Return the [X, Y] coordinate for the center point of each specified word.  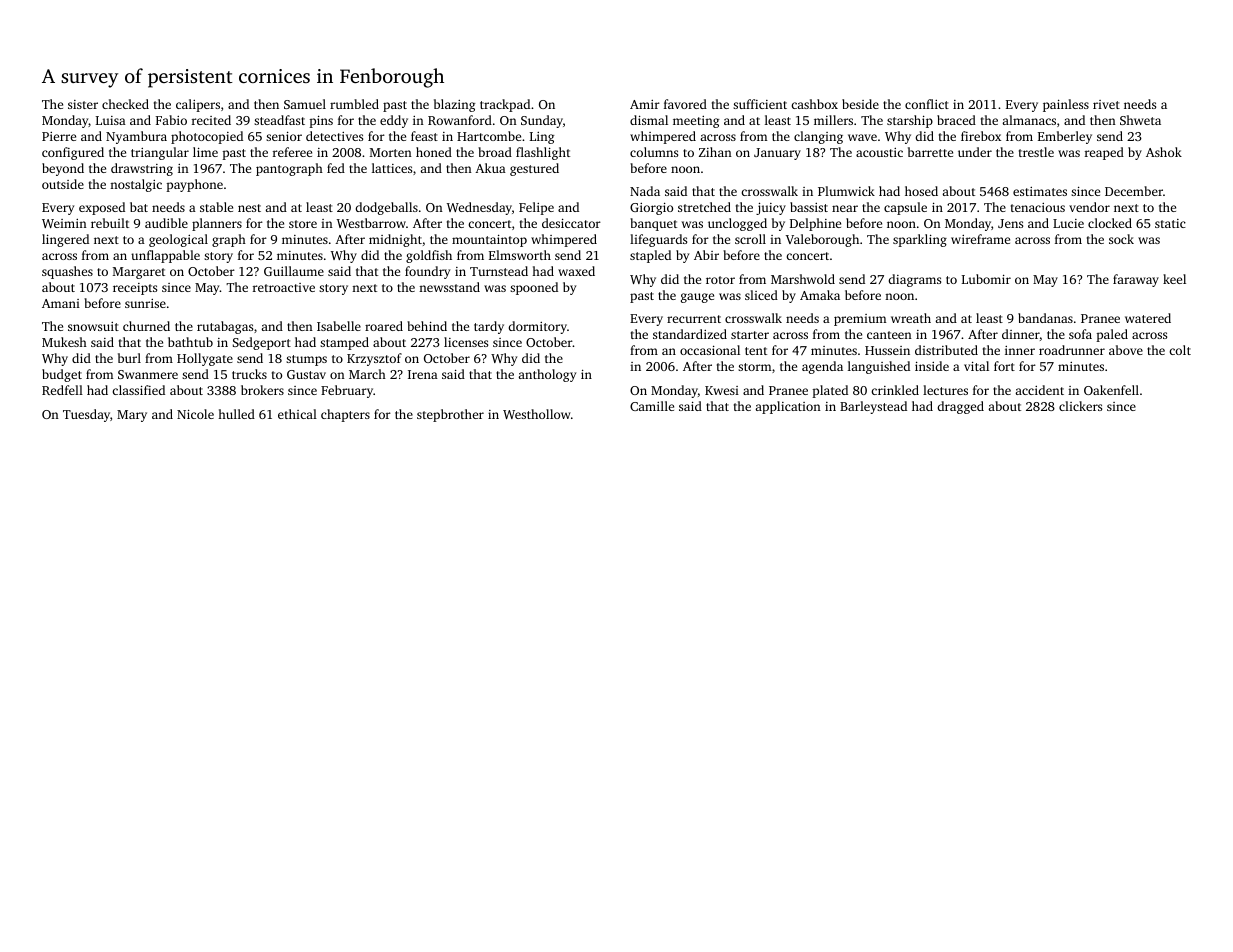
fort [1004, 366]
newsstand [449, 287]
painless [1066, 105]
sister [83, 104]
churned [146, 326]
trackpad [505, 105]
